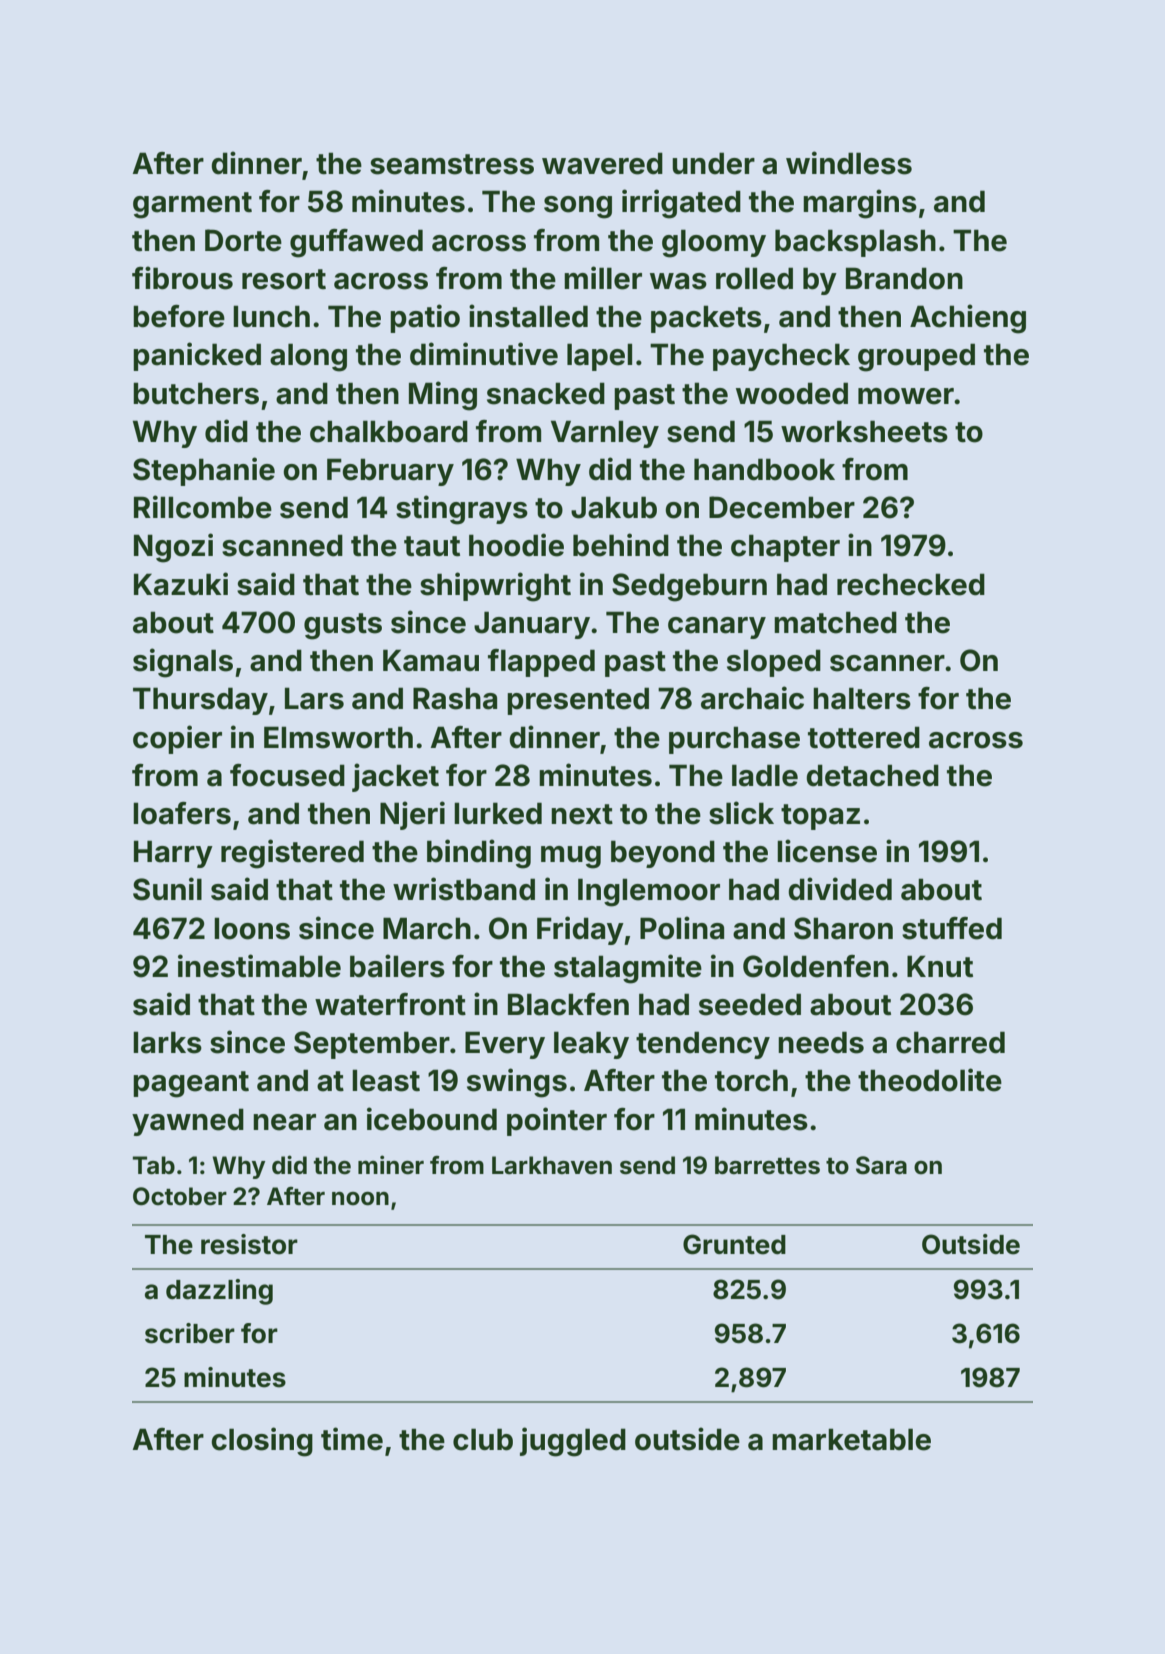  I want to click on leaky, so click(591, 1045).
